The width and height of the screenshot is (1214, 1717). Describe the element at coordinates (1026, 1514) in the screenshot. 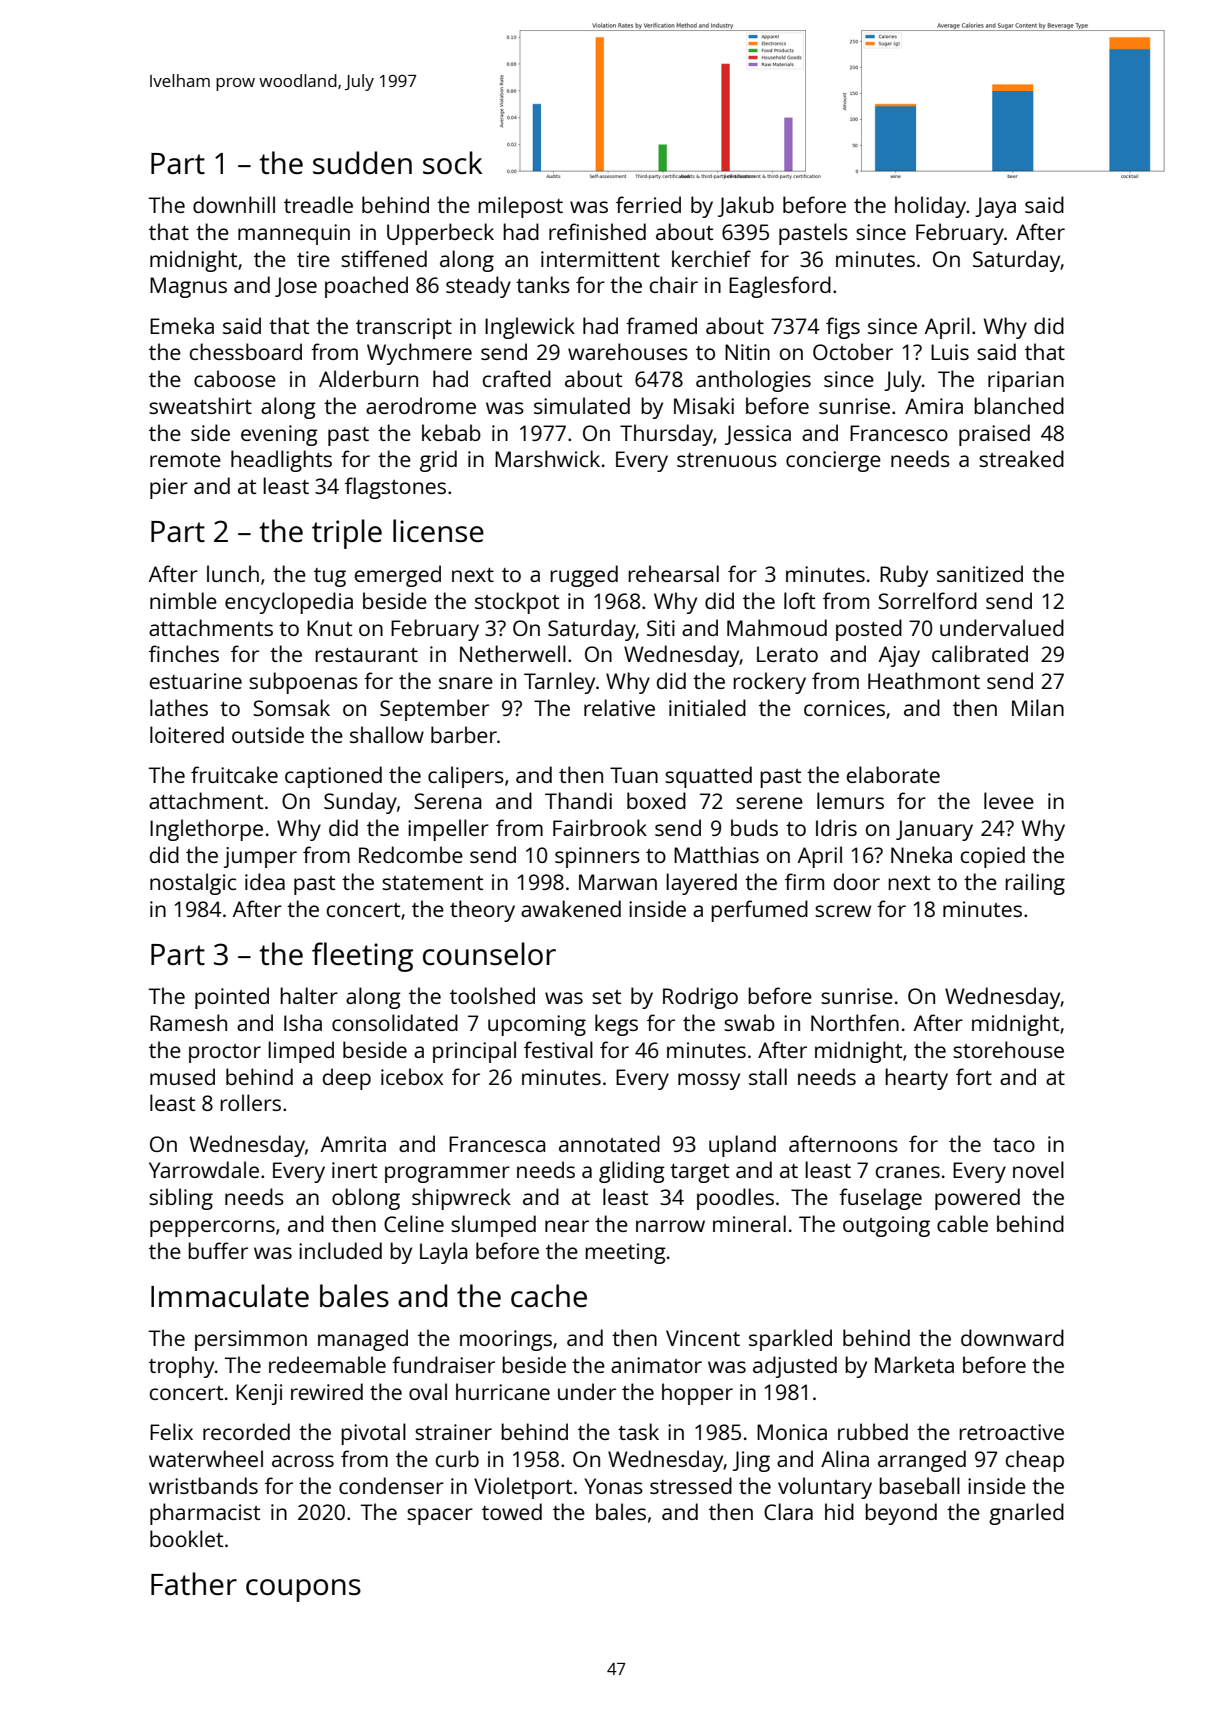

I see `gnarled` at that location.
